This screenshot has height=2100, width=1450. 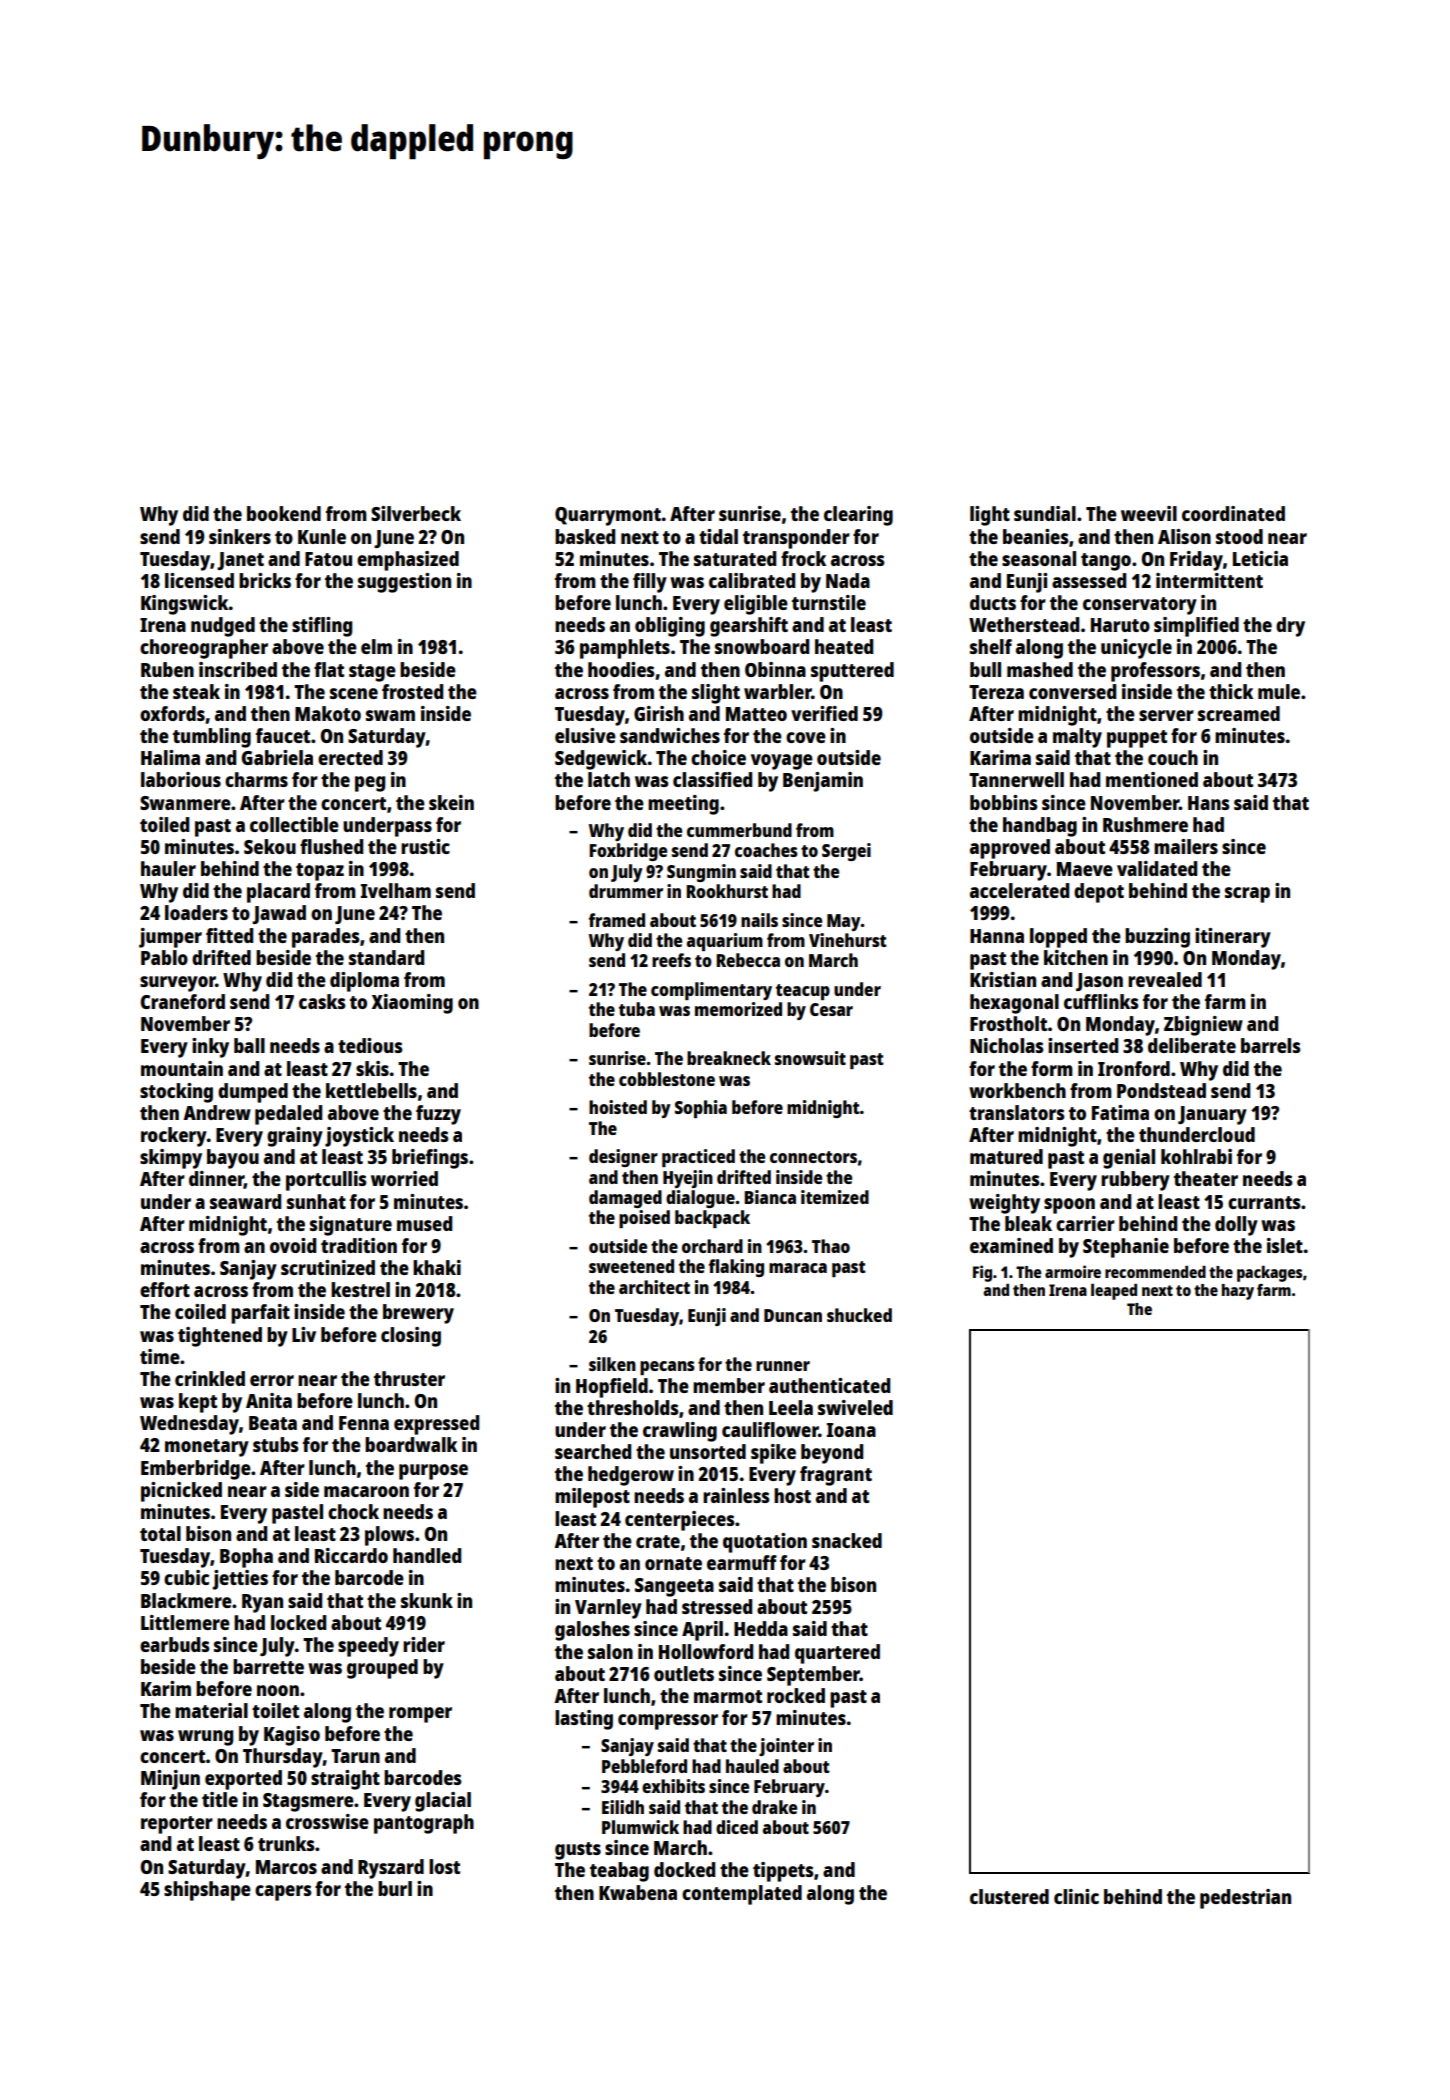 What do you see at coordinates (181, 779) in the screenshot?
I see `laborious` at bounding box center [181, 779].
